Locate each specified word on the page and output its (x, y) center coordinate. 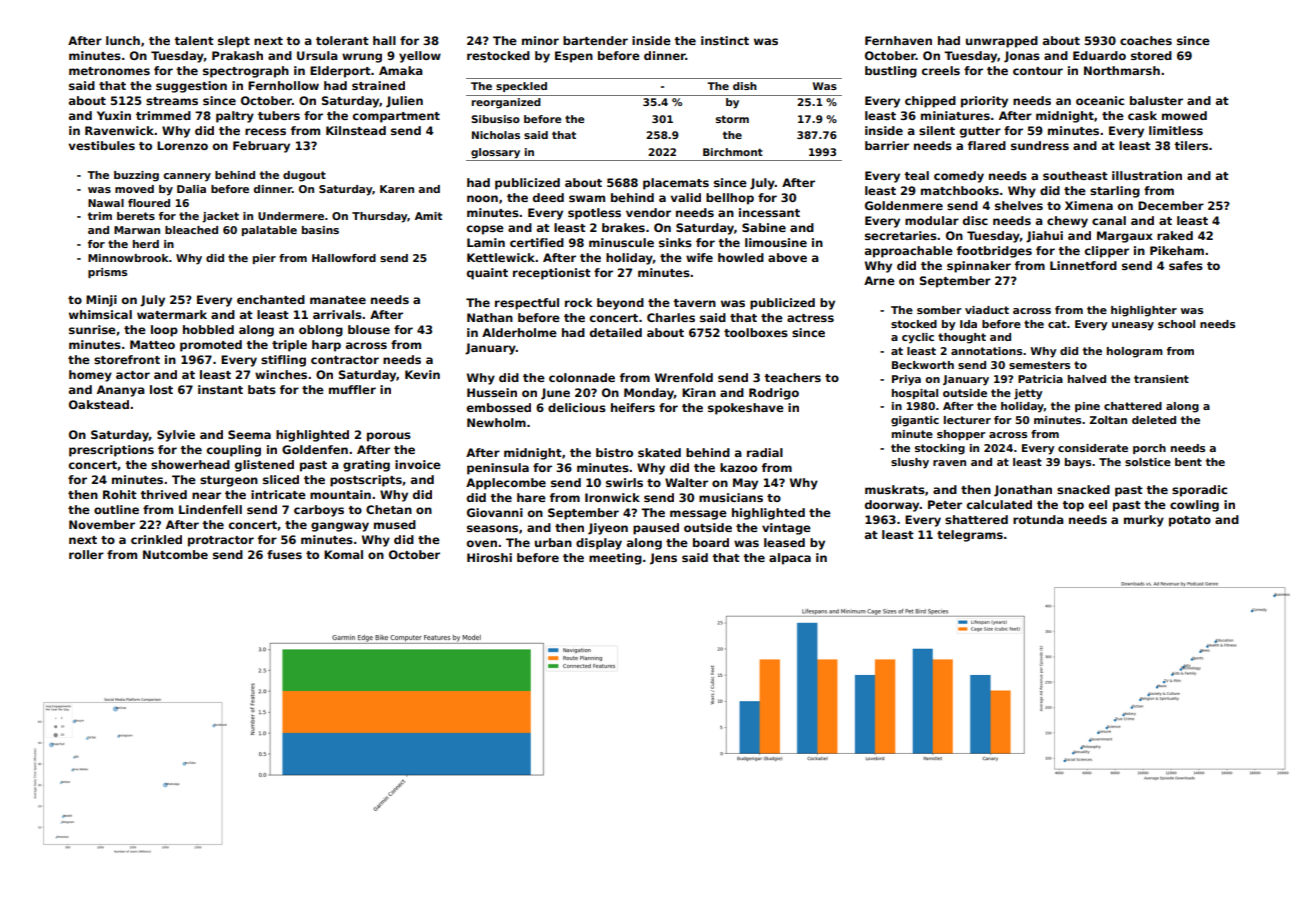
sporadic (1199, 491)
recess (265, 131)
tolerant (342, 40)
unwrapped (1002, 42)
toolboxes (756, 332)
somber (939, 310)
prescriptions (111, 451)
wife (699, 257)
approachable (909, 252)
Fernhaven (898, 40)
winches (281, 374)
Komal (343, 554)
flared (987, 145)
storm (732, 119)
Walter (686, 482)
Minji (101, 301)
